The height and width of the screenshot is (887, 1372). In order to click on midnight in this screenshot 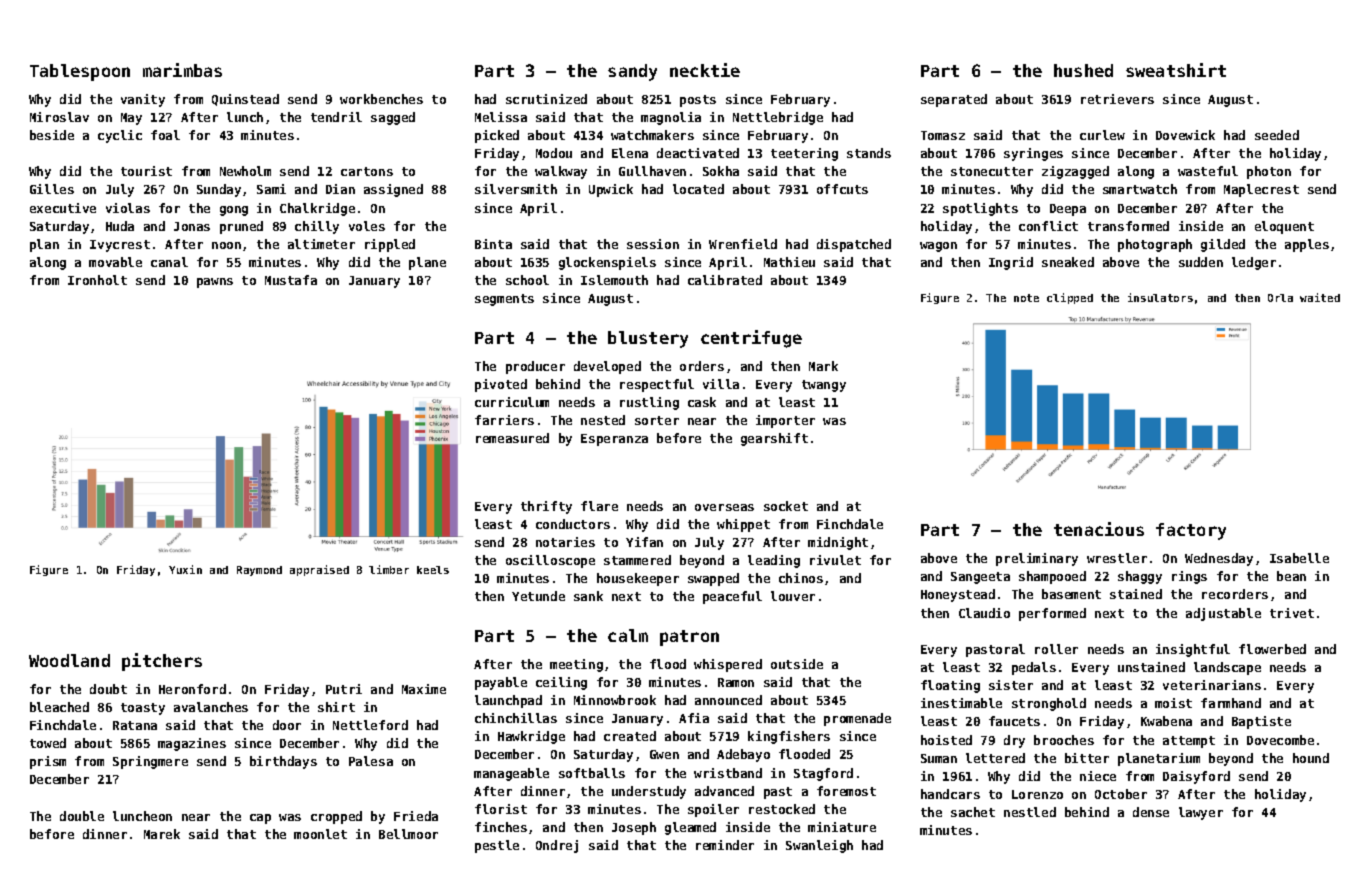, I will do `click(838, 543)`.
